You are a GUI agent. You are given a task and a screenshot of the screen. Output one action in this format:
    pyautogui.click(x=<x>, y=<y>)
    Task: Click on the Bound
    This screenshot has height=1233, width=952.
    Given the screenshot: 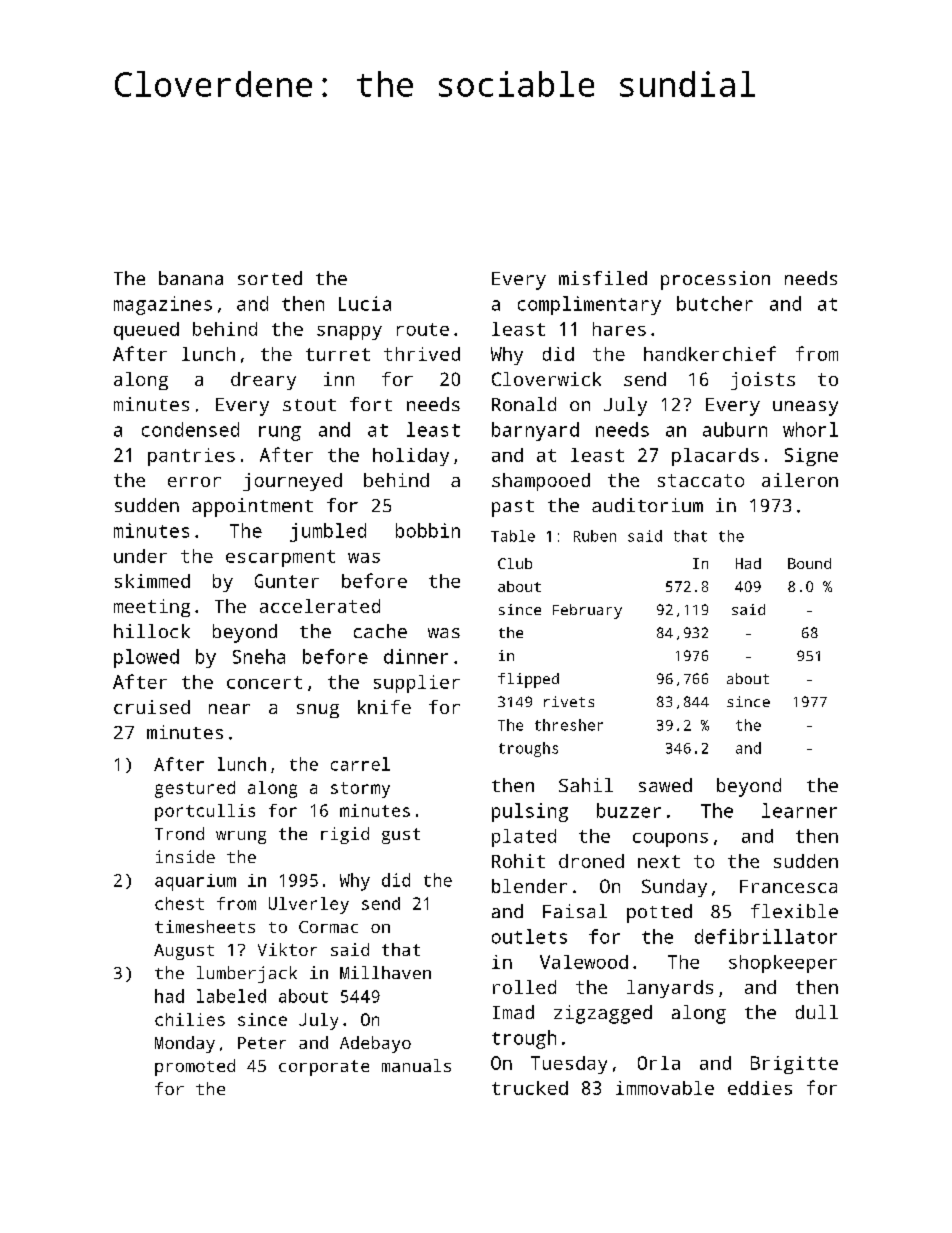 What is the action you would take?
    pyautogui.click(x=809, y=563)
